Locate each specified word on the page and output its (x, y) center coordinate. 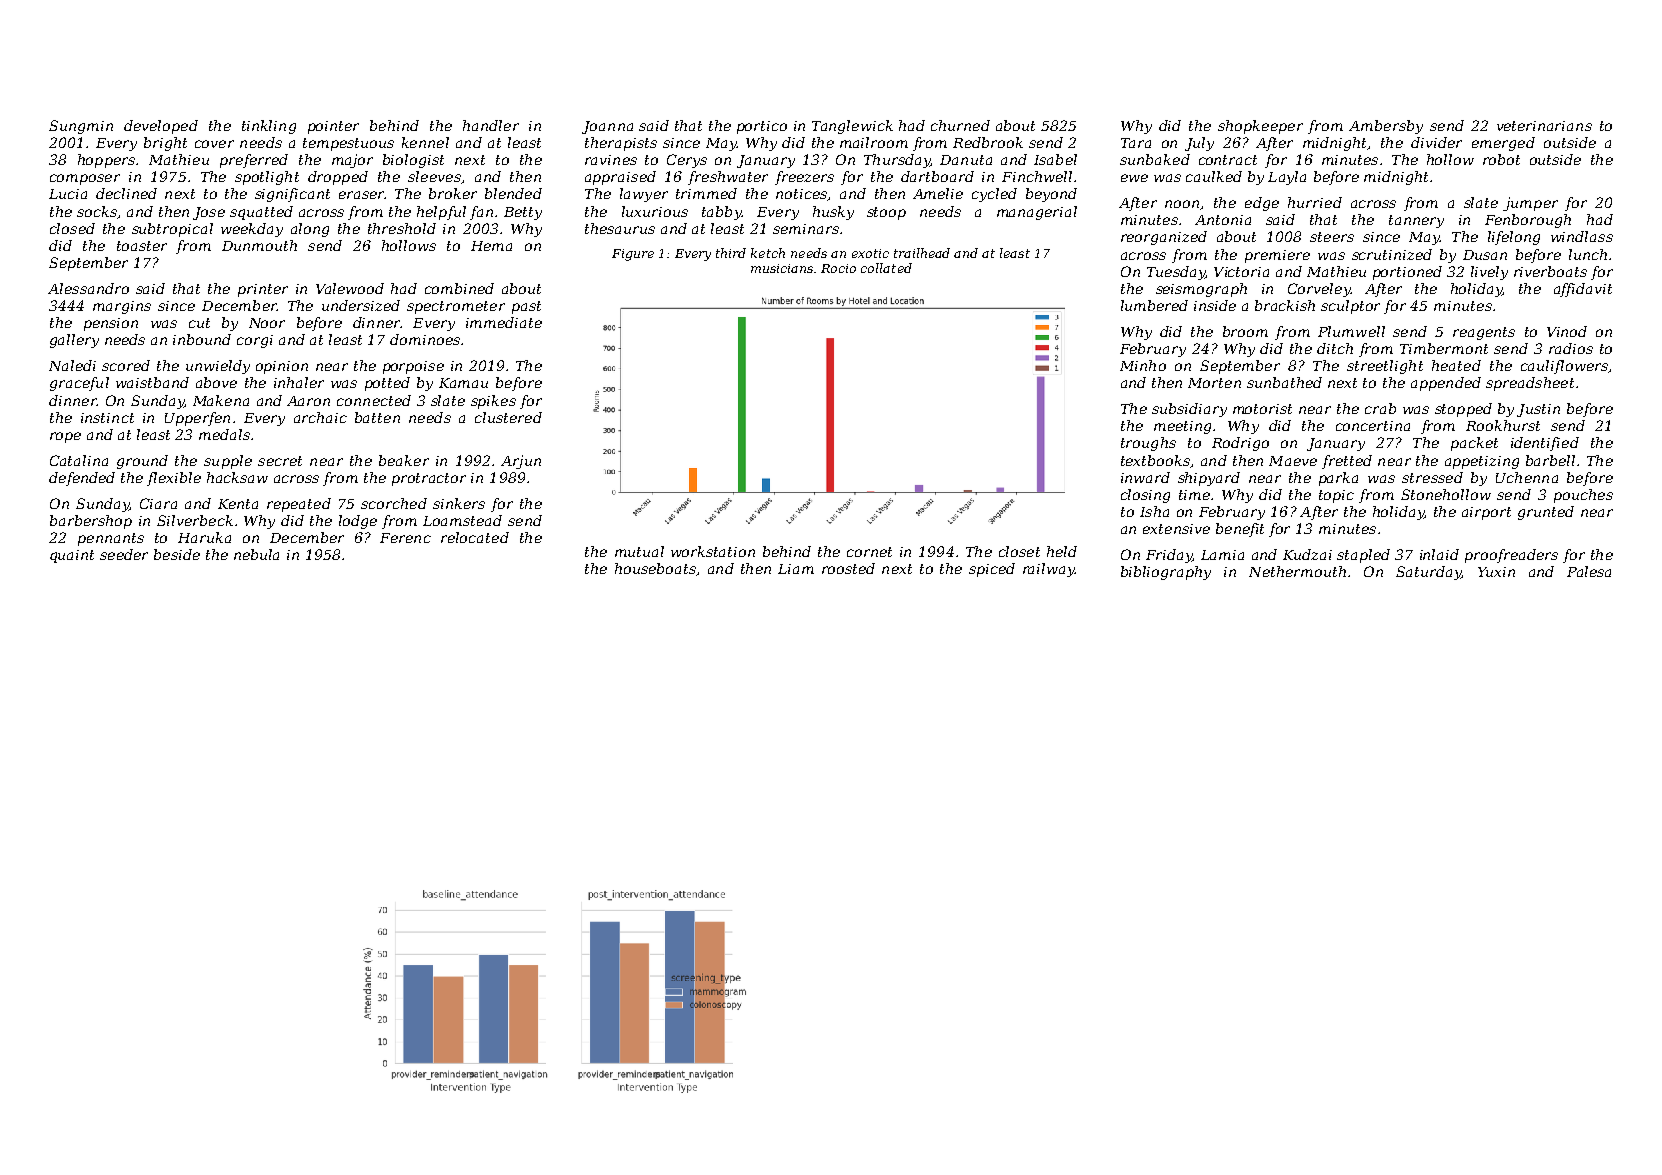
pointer (333, 127)
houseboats (655, 568)
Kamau (463, 383)
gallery (74, 341)
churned (960, 125)
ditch (1335, 348)
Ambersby (1386, 127)
